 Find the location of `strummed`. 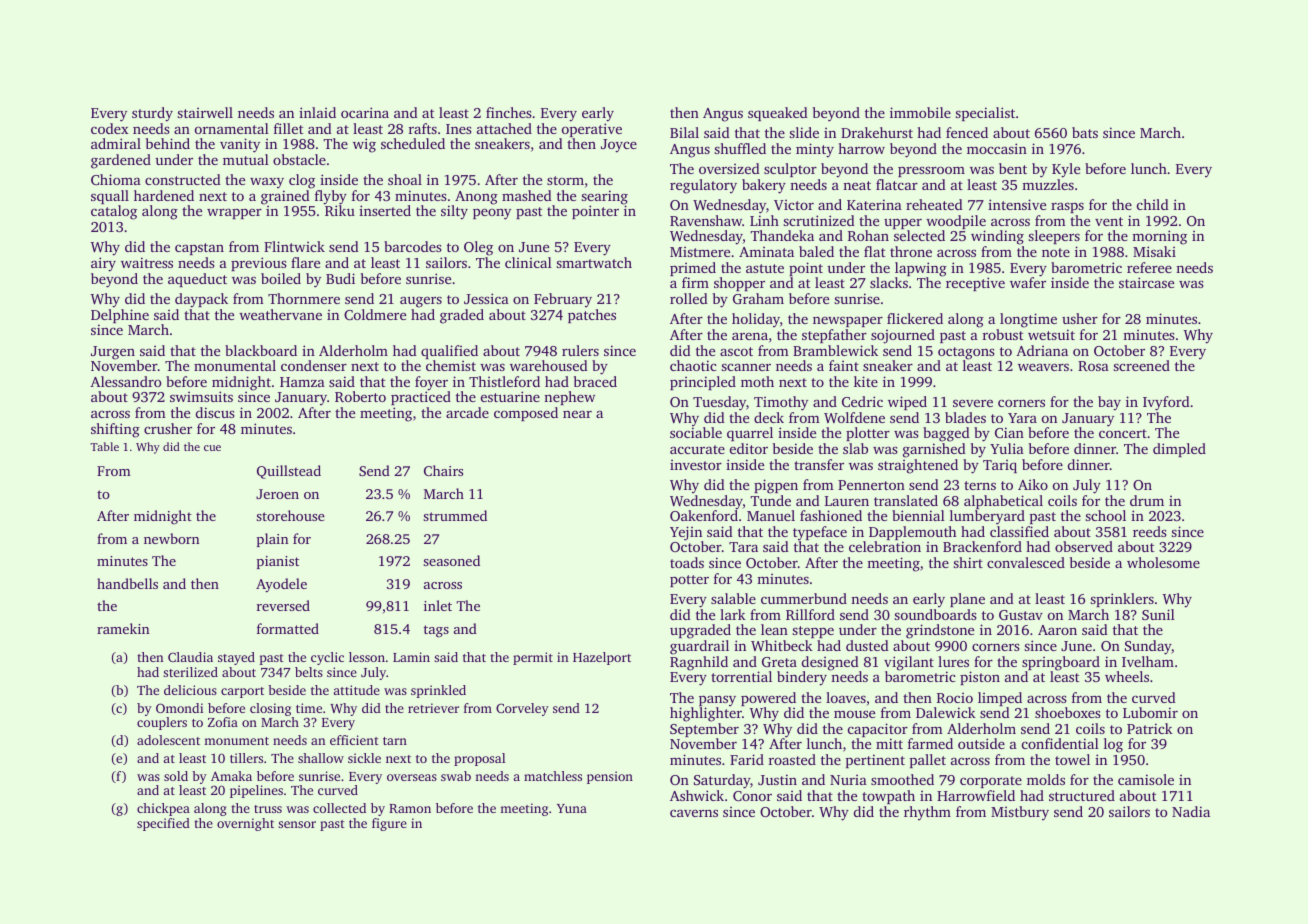

strummed is located at coordinates (455, 515).
